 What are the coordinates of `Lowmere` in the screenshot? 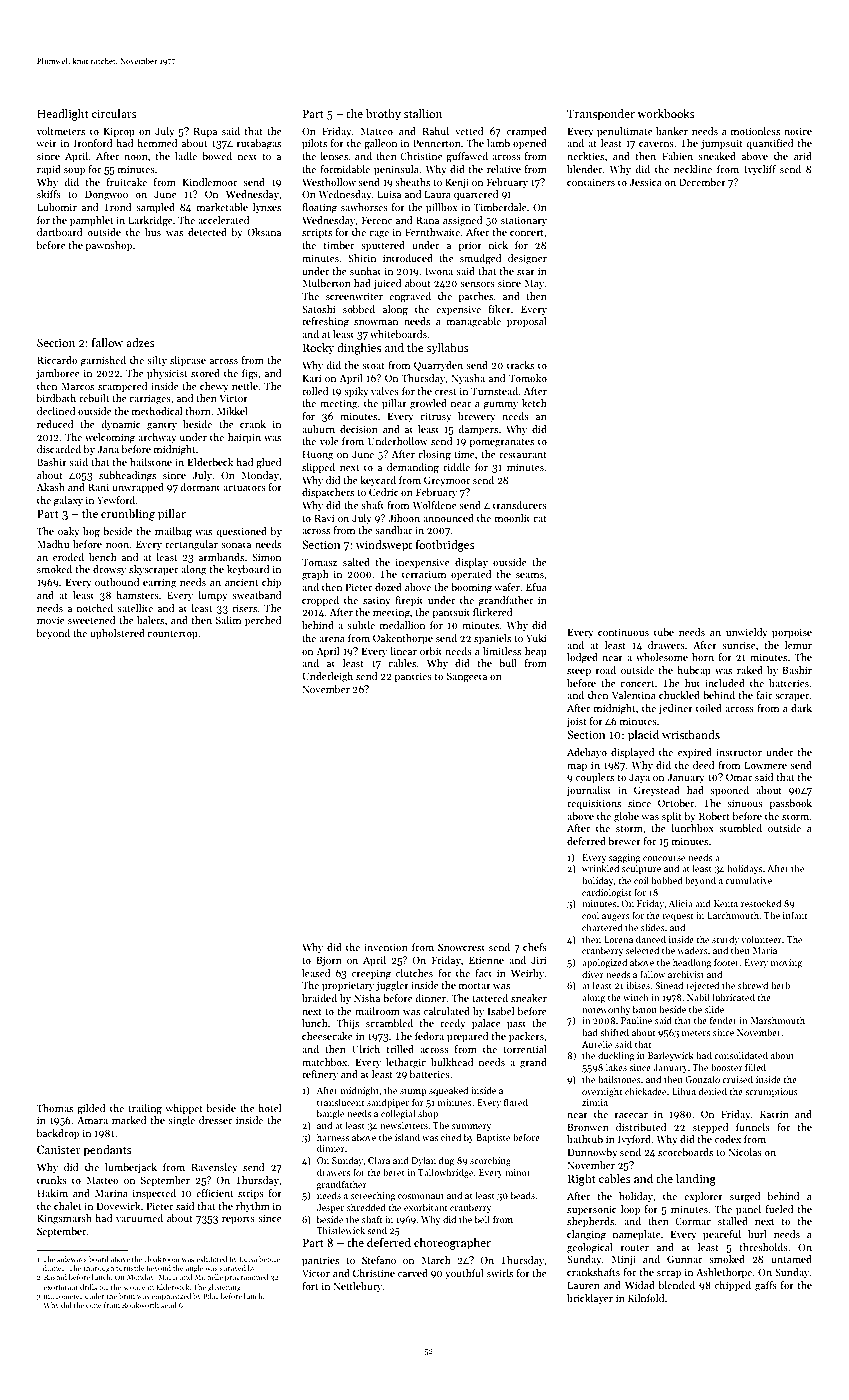 It's located at (766, 765).
